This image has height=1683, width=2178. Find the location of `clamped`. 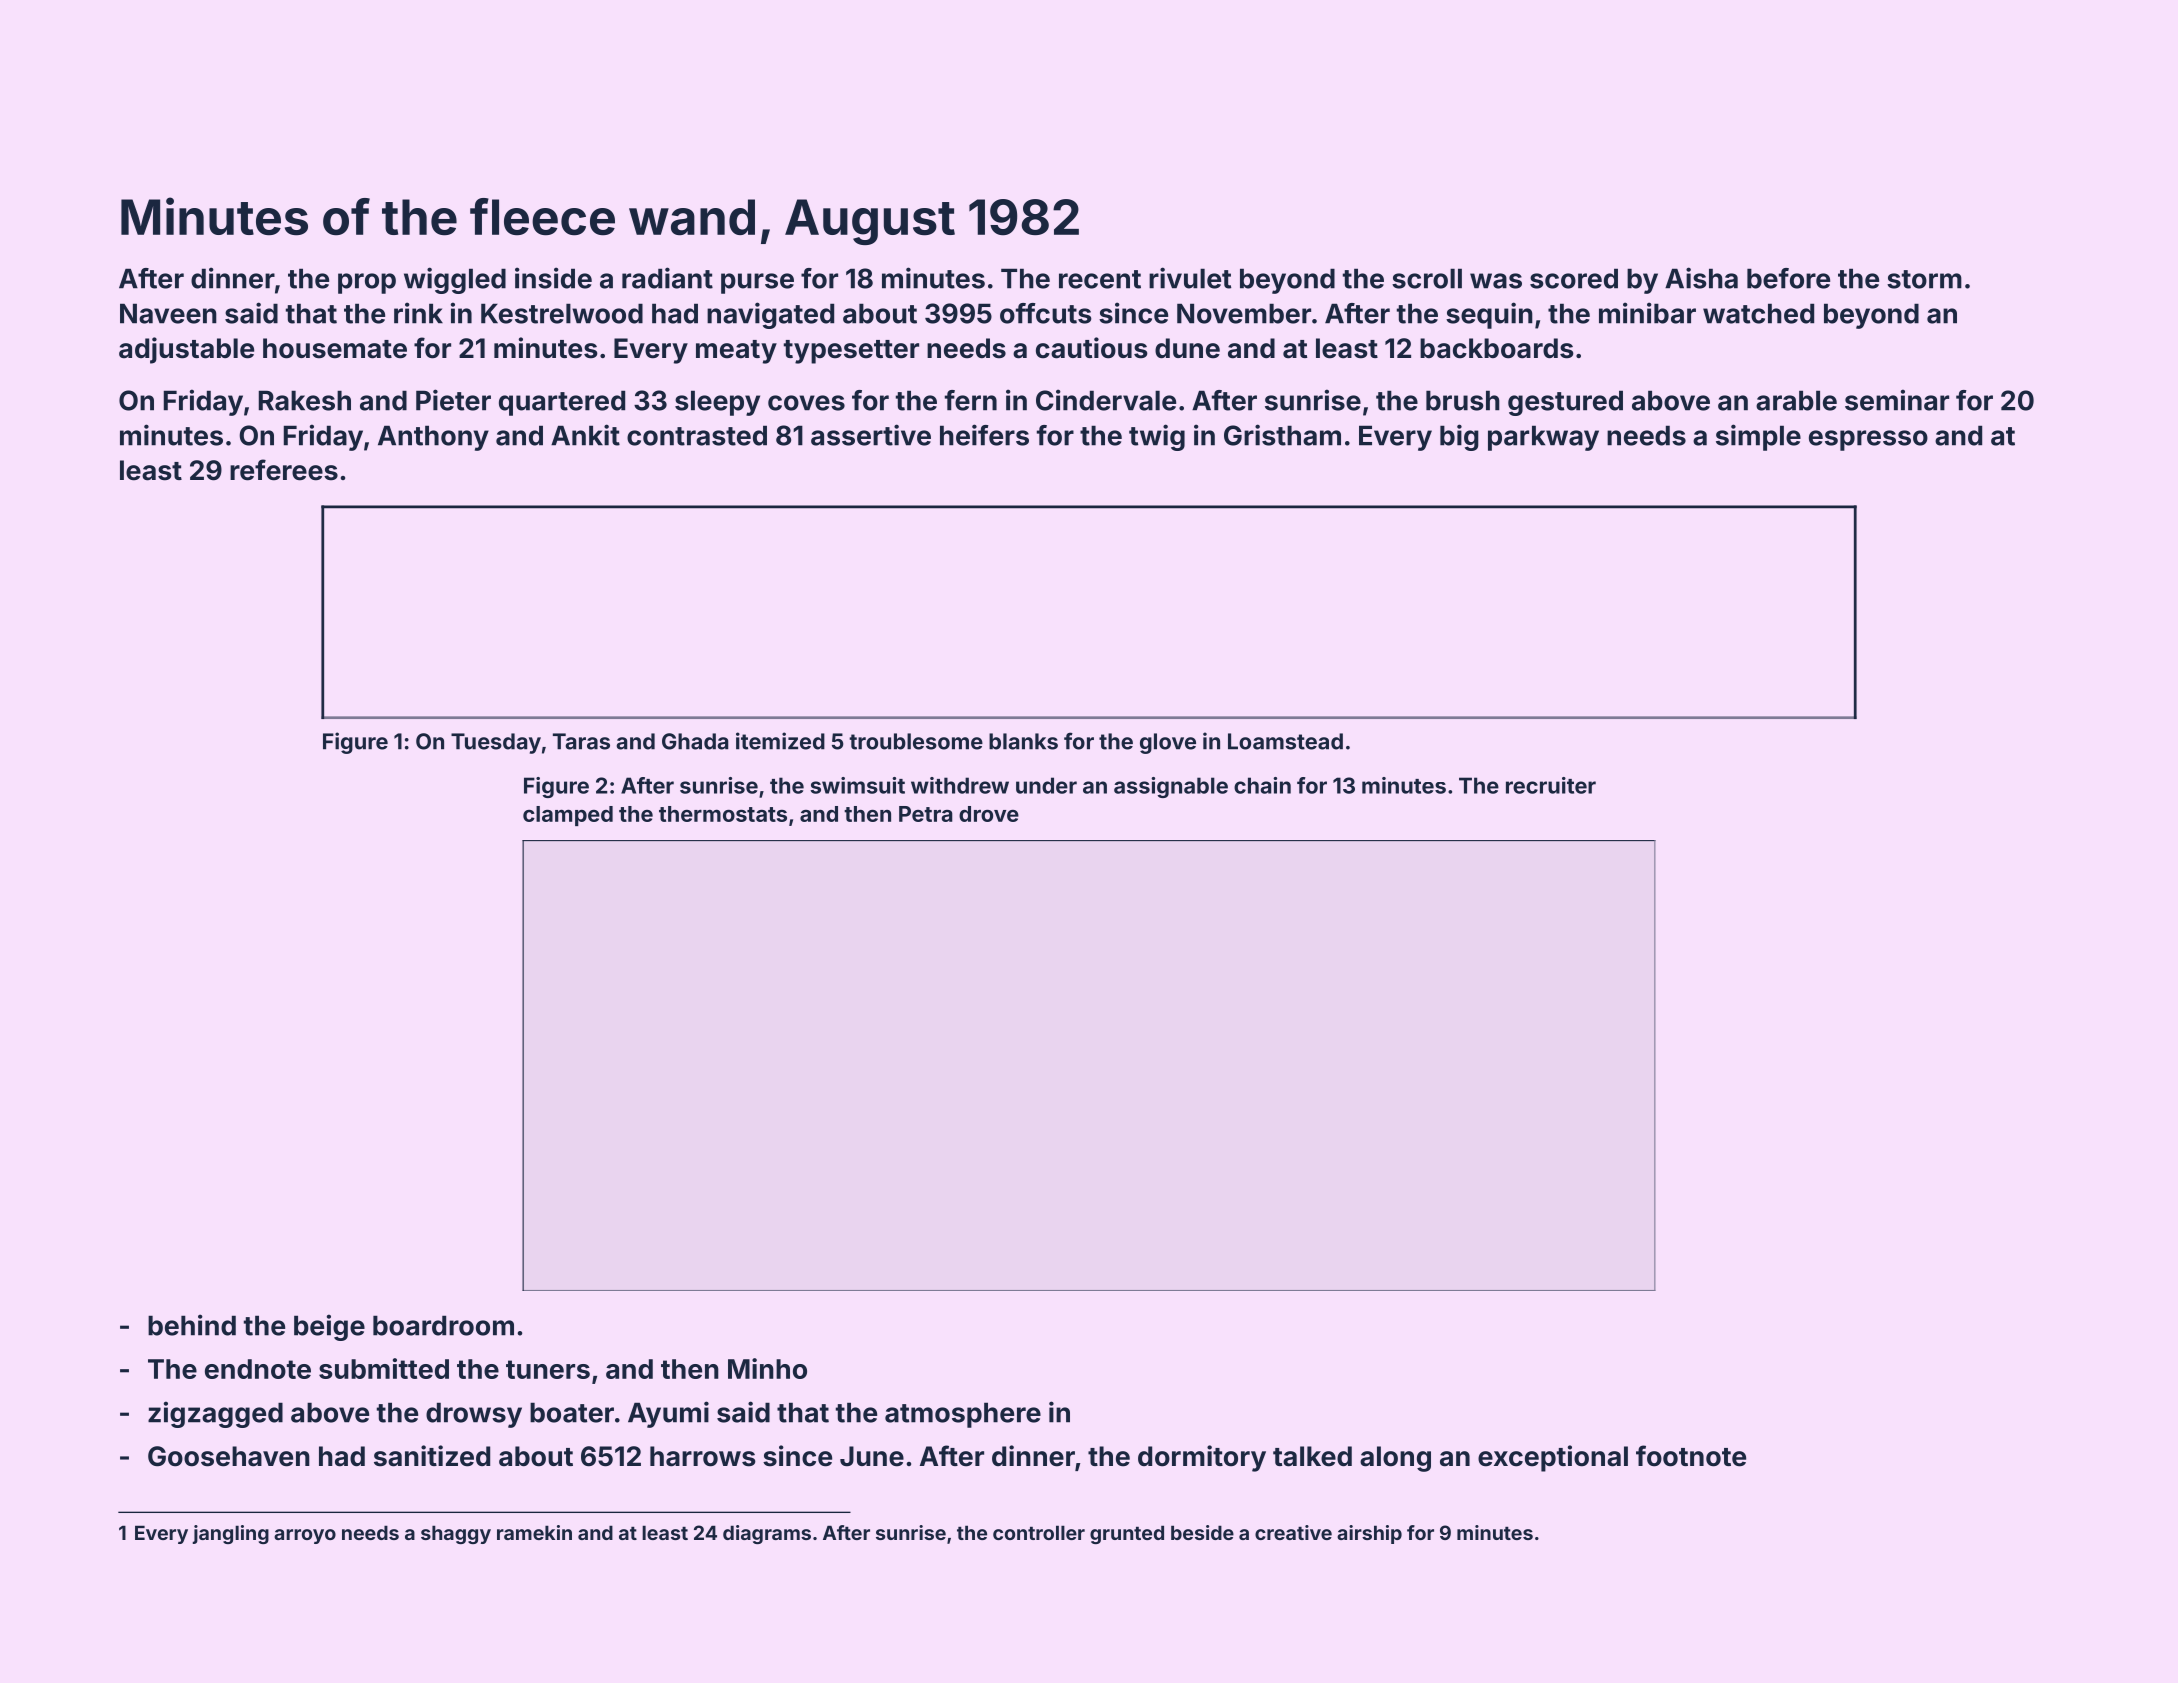

clamped is located at coordinates (568, 816).
